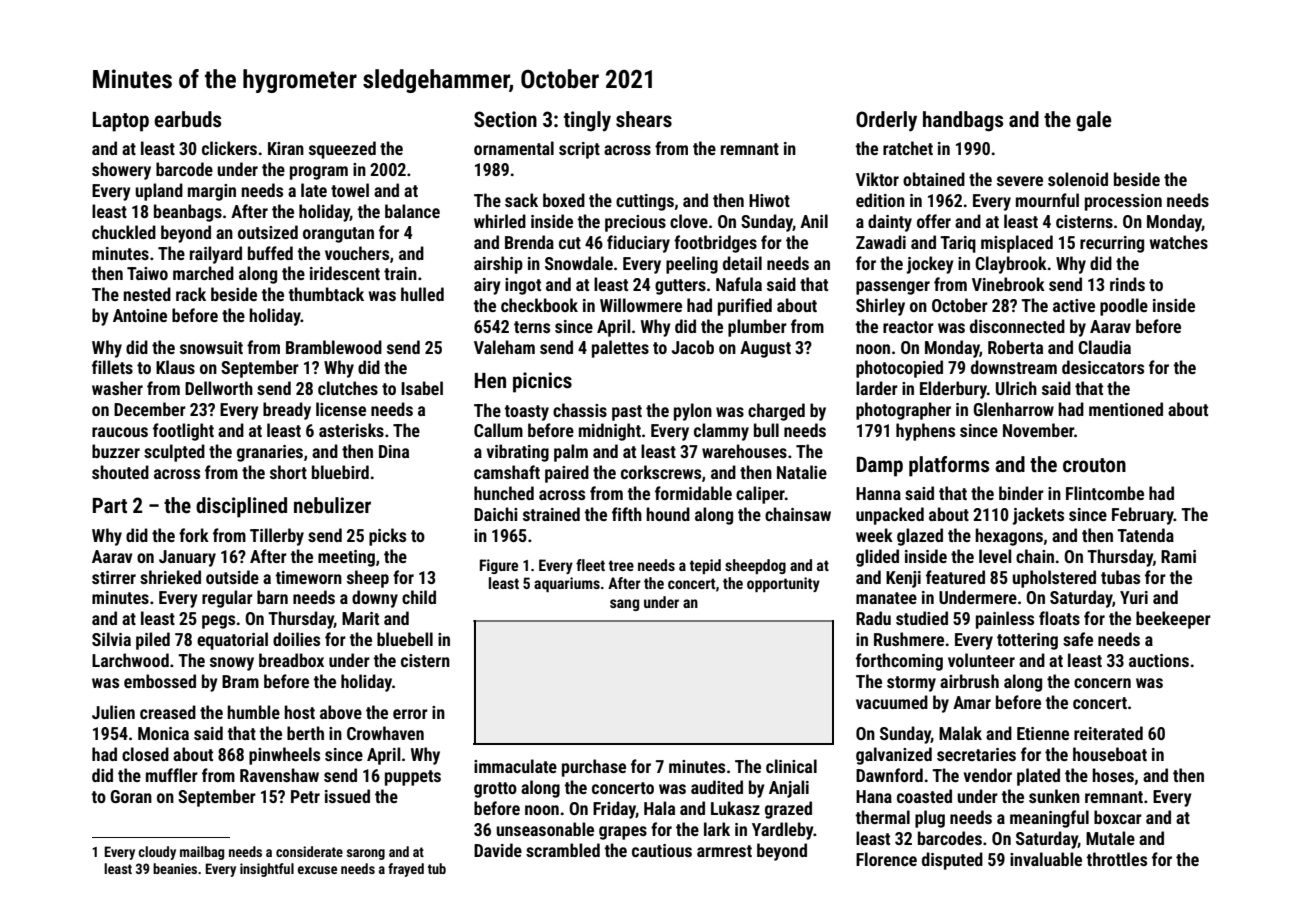 The width and height of the image is (1308, 924). I want to click on Claudia, so click(1104, 347).
